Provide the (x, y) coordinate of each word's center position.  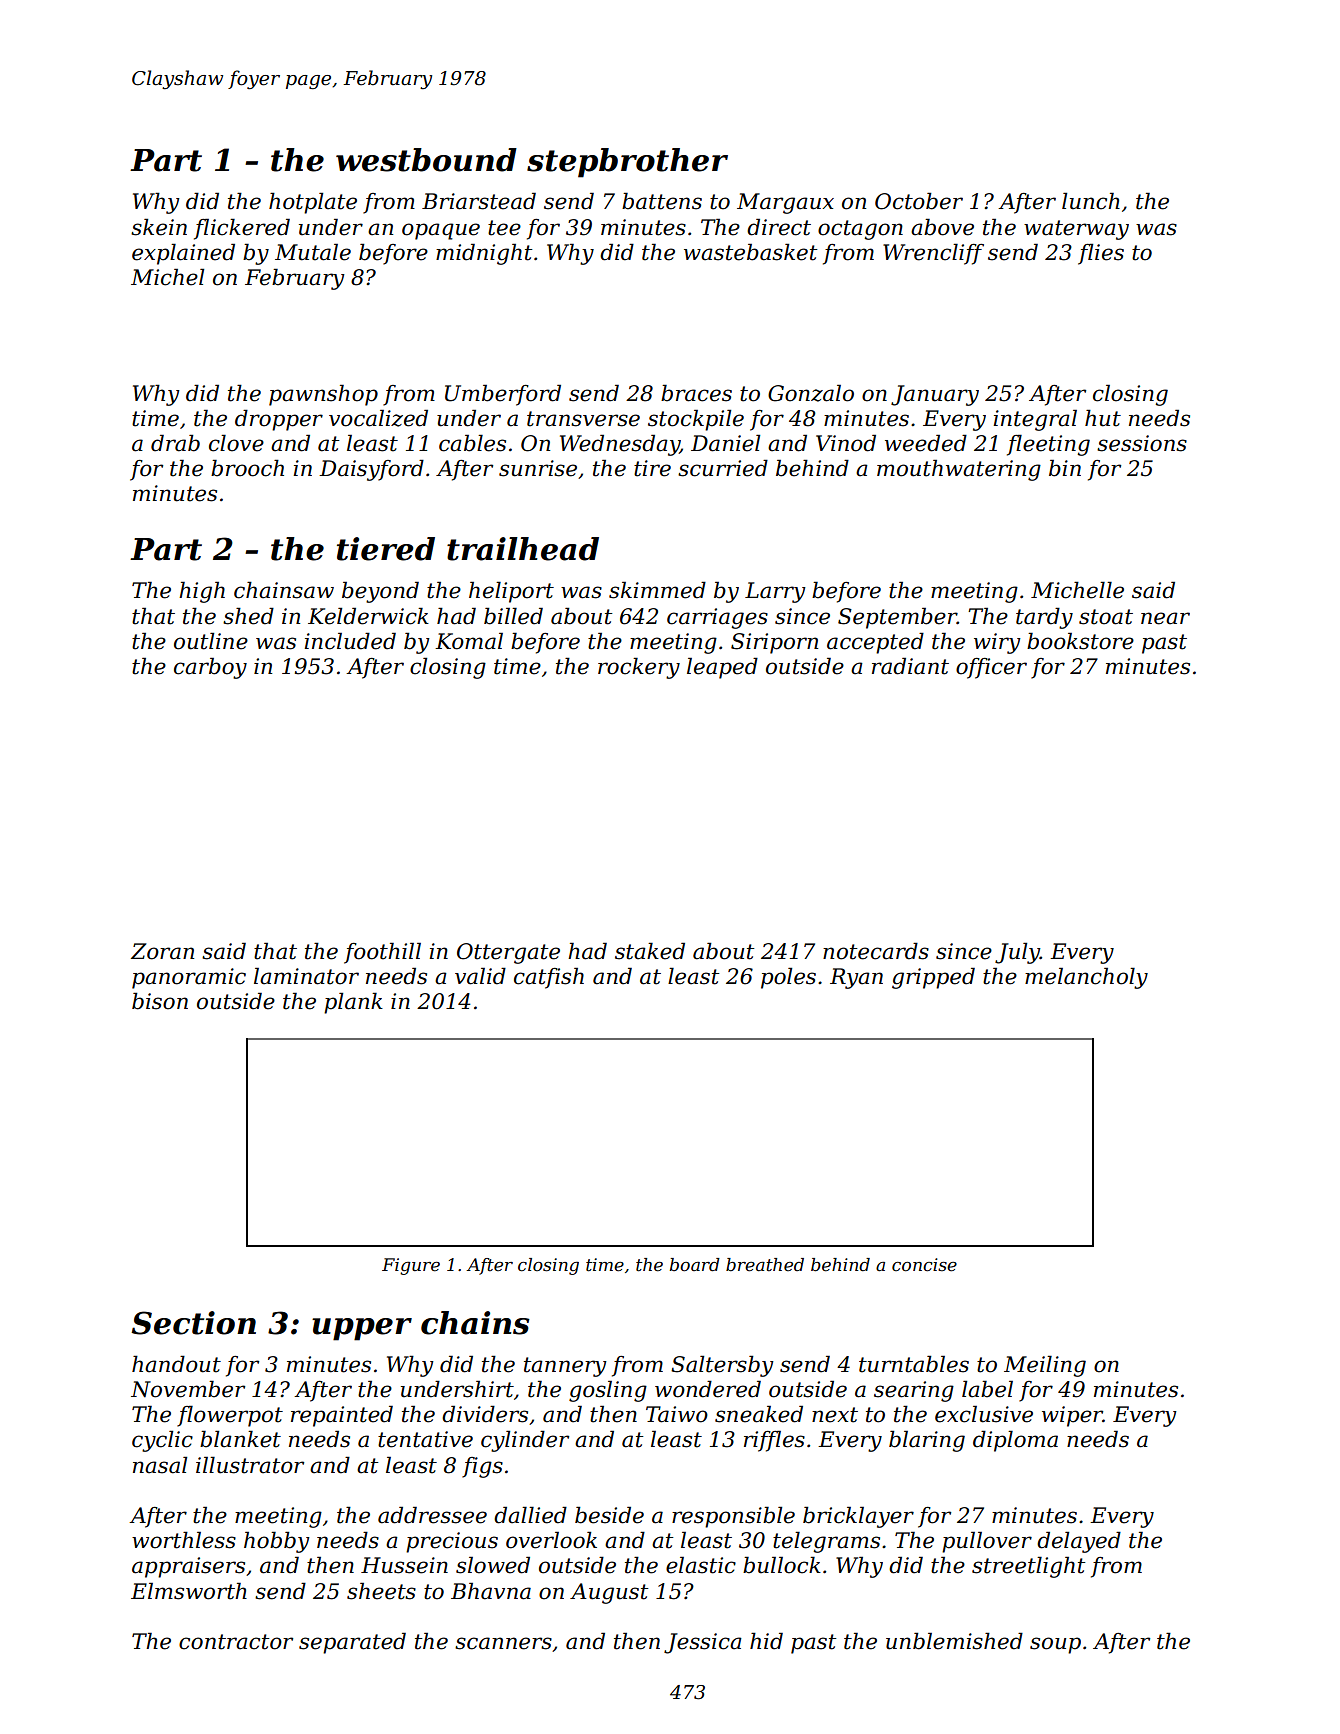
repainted (342, 1416)
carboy (210, 668)
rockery (639, 668)
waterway (1076, 230)
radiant (910, 666)
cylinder (525, 1441)
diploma (1015, 1441)
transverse (583, 419)
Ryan (856, 978)
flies (1101, 254)
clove (236, 443)
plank (353, 1003)
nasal (160, 1465)
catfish (549, 978)
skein (159, 227)
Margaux (785, 203)
